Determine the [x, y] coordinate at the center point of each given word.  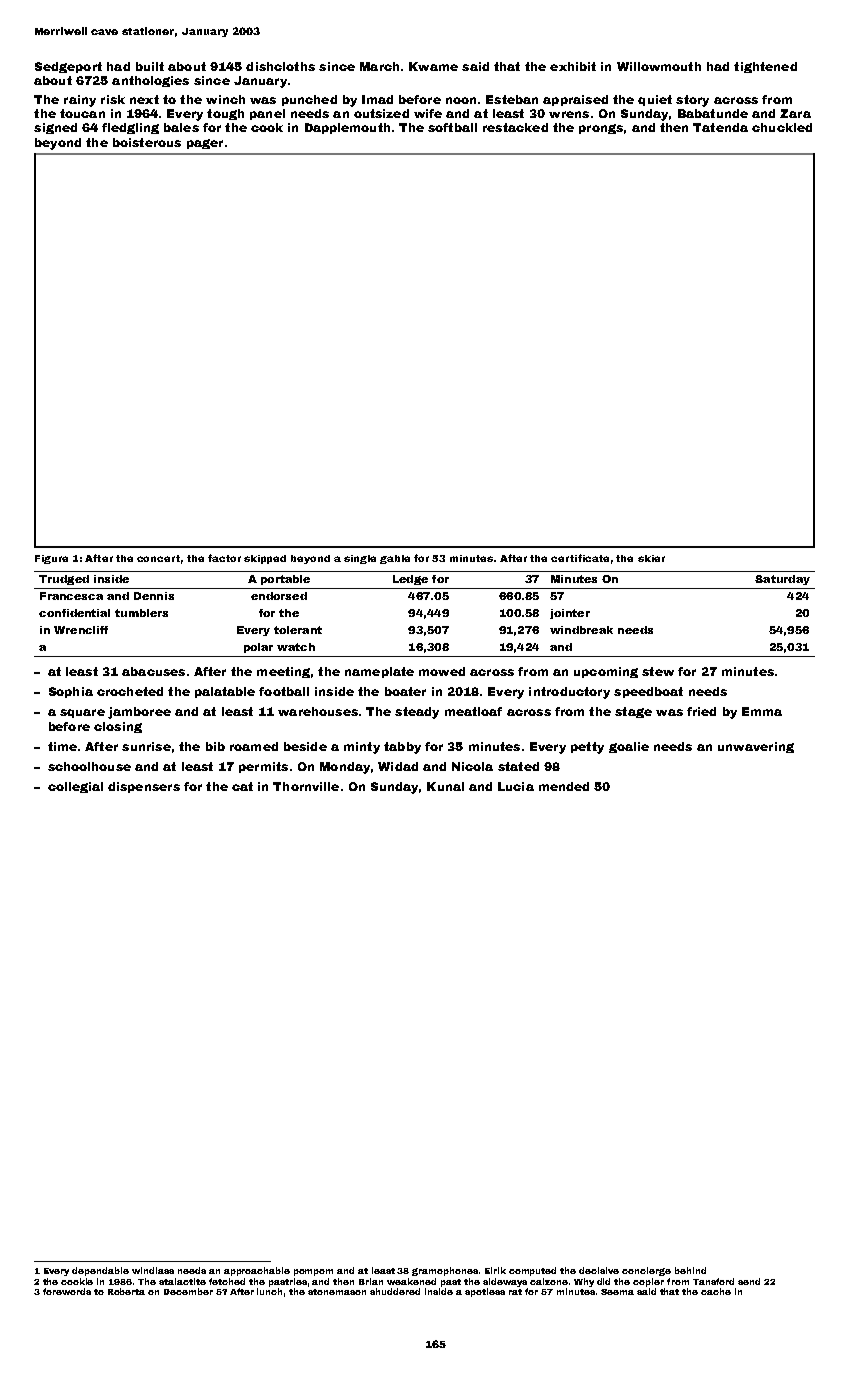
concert [158, 558]
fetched [227, 1281]
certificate [580, 558]
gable [395, 559]
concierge [646, 1271]
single [360, 559]
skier [651, 558]
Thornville [306, 786]
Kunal [445, 786]
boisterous [147, 142]
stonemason [337, 1292]
